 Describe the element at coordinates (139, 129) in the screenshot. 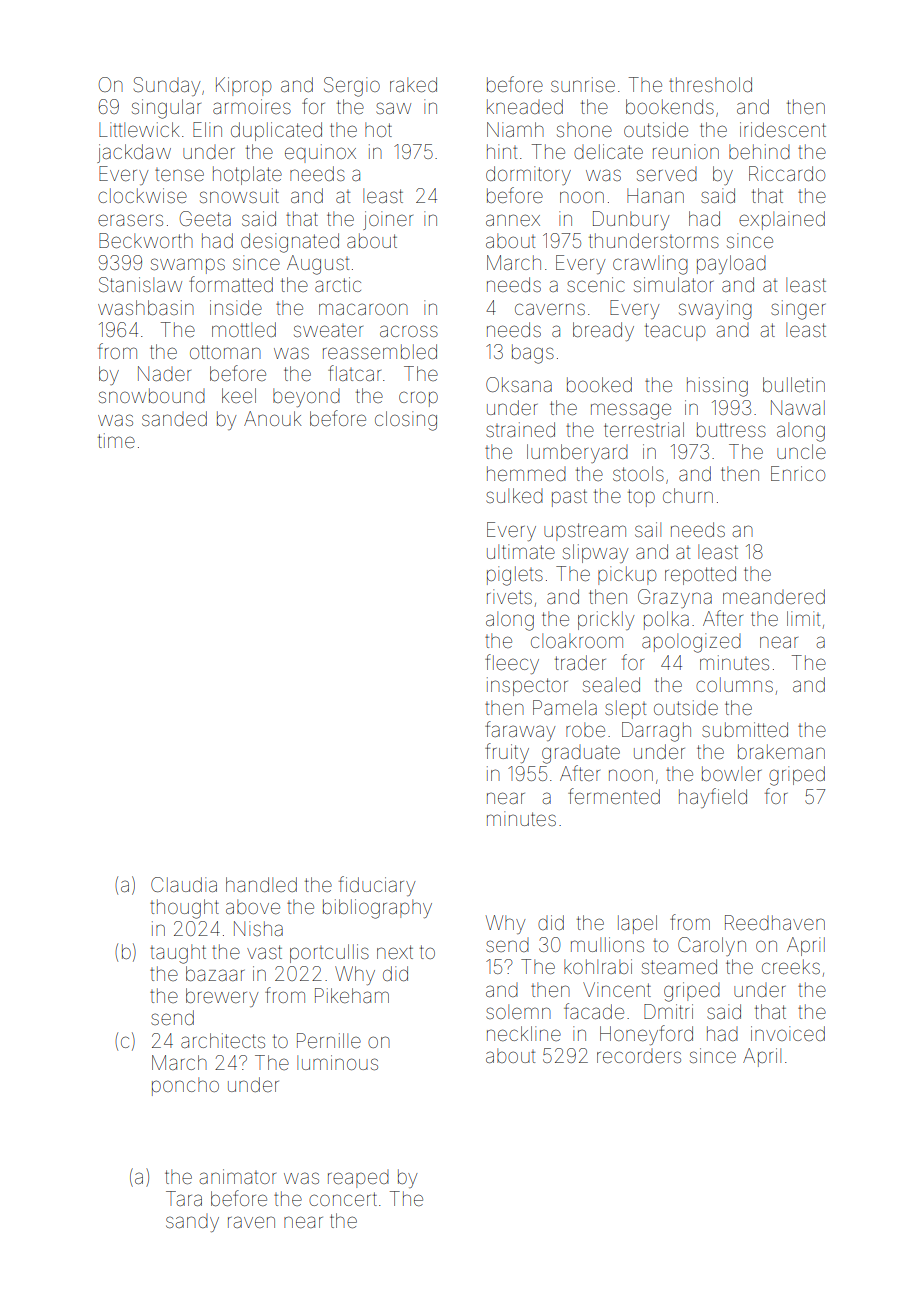

I see `Littlewick` at that location.
